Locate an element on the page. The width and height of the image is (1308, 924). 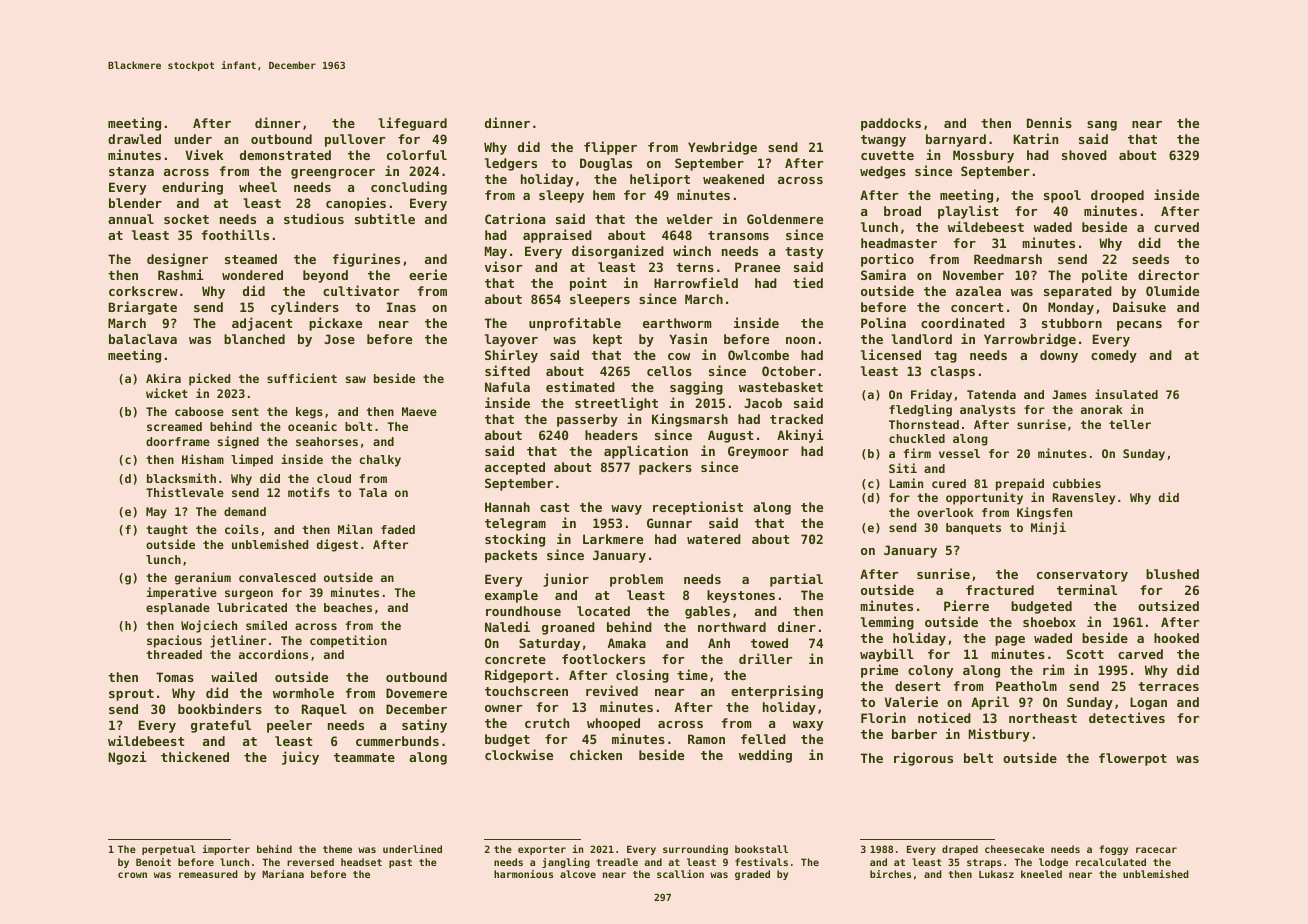
Lukasz is located at coordinates (996, 874).
